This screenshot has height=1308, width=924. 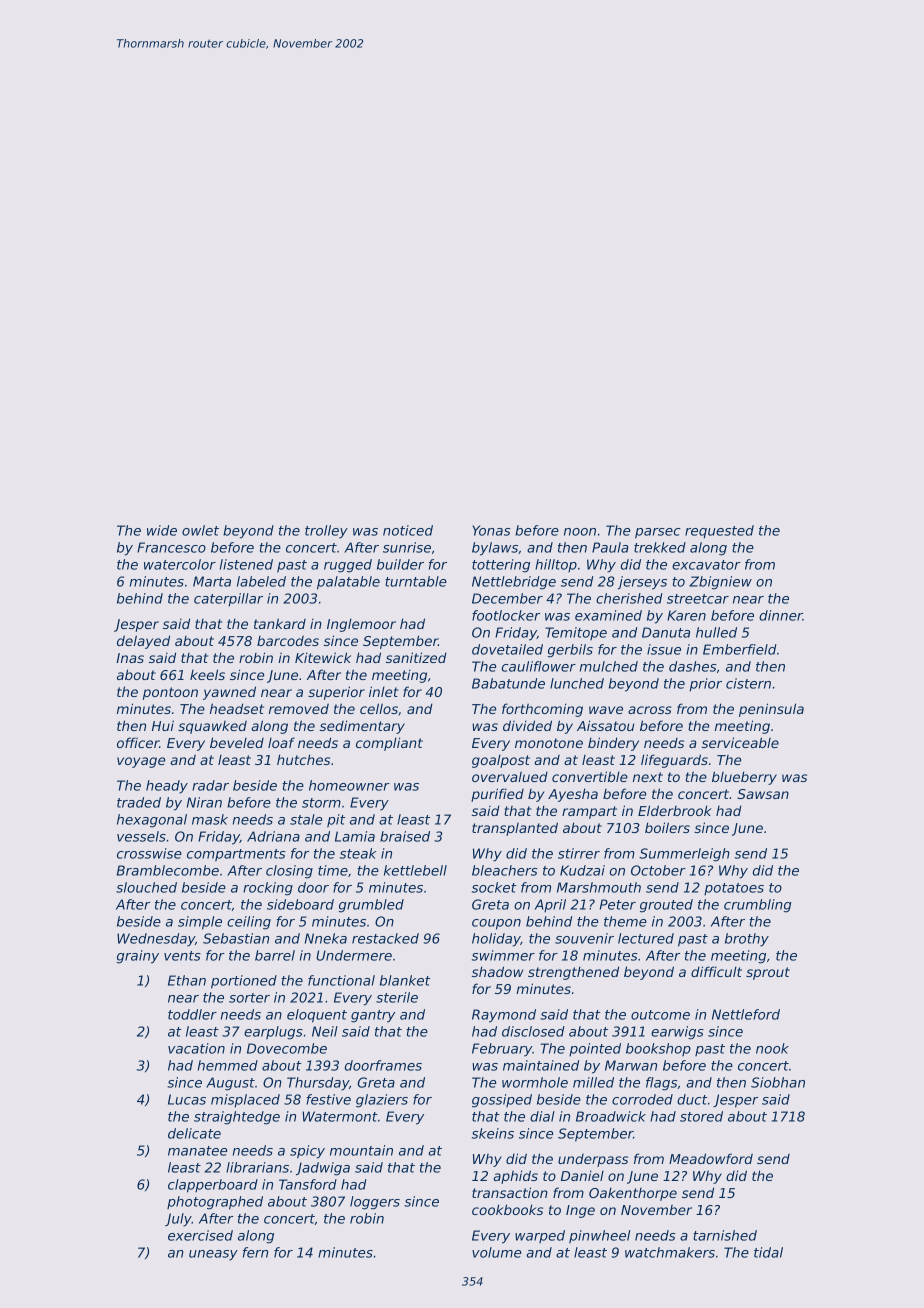 I want to click on Niran, so click(x=204, y=802).
